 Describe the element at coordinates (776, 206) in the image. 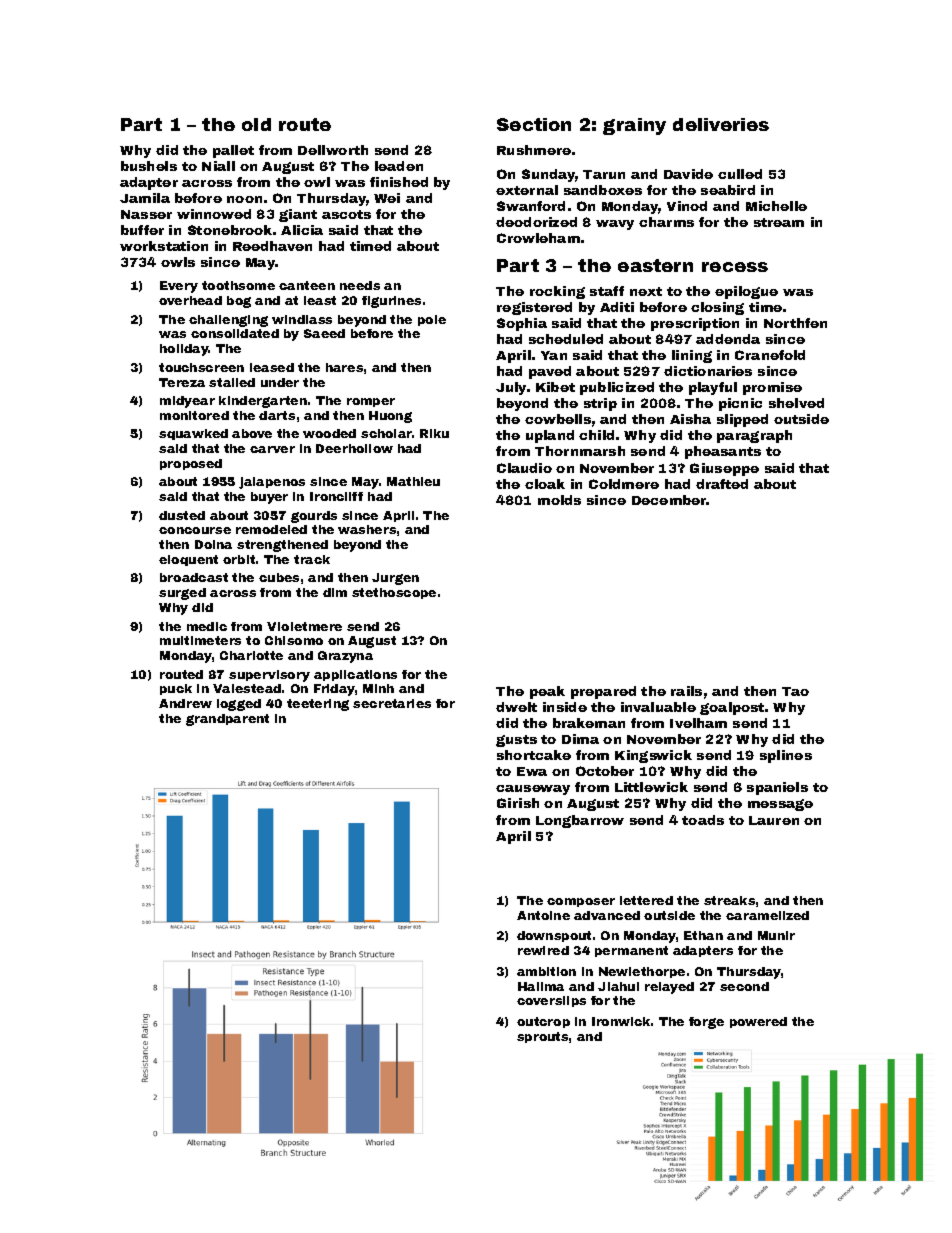

I see `Michelle` at that location.
